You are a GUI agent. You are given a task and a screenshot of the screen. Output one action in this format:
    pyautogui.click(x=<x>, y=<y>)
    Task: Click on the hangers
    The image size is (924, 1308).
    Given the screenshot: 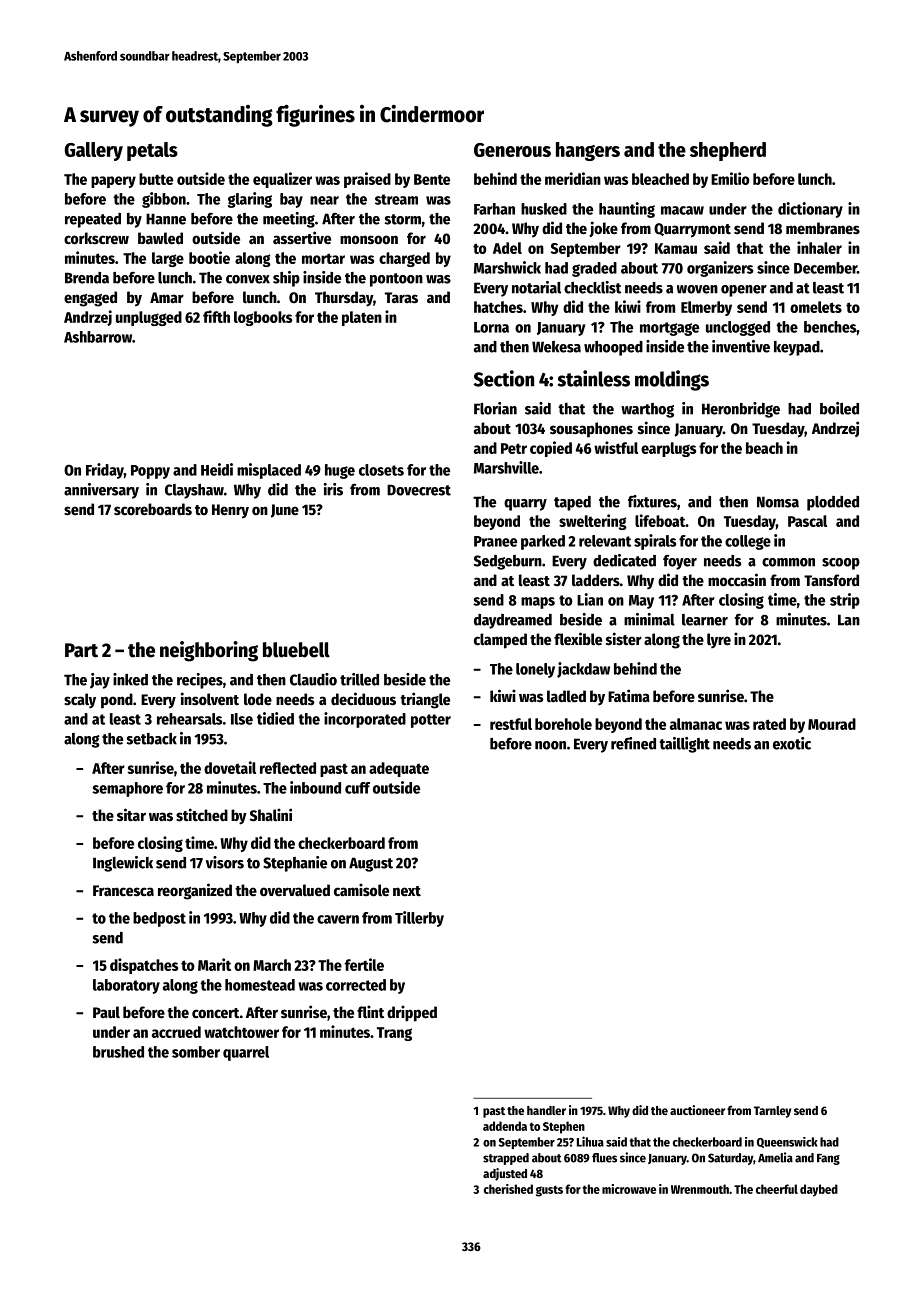 What is the action you would take?
    pyautogui.click(x=588, y=151)
